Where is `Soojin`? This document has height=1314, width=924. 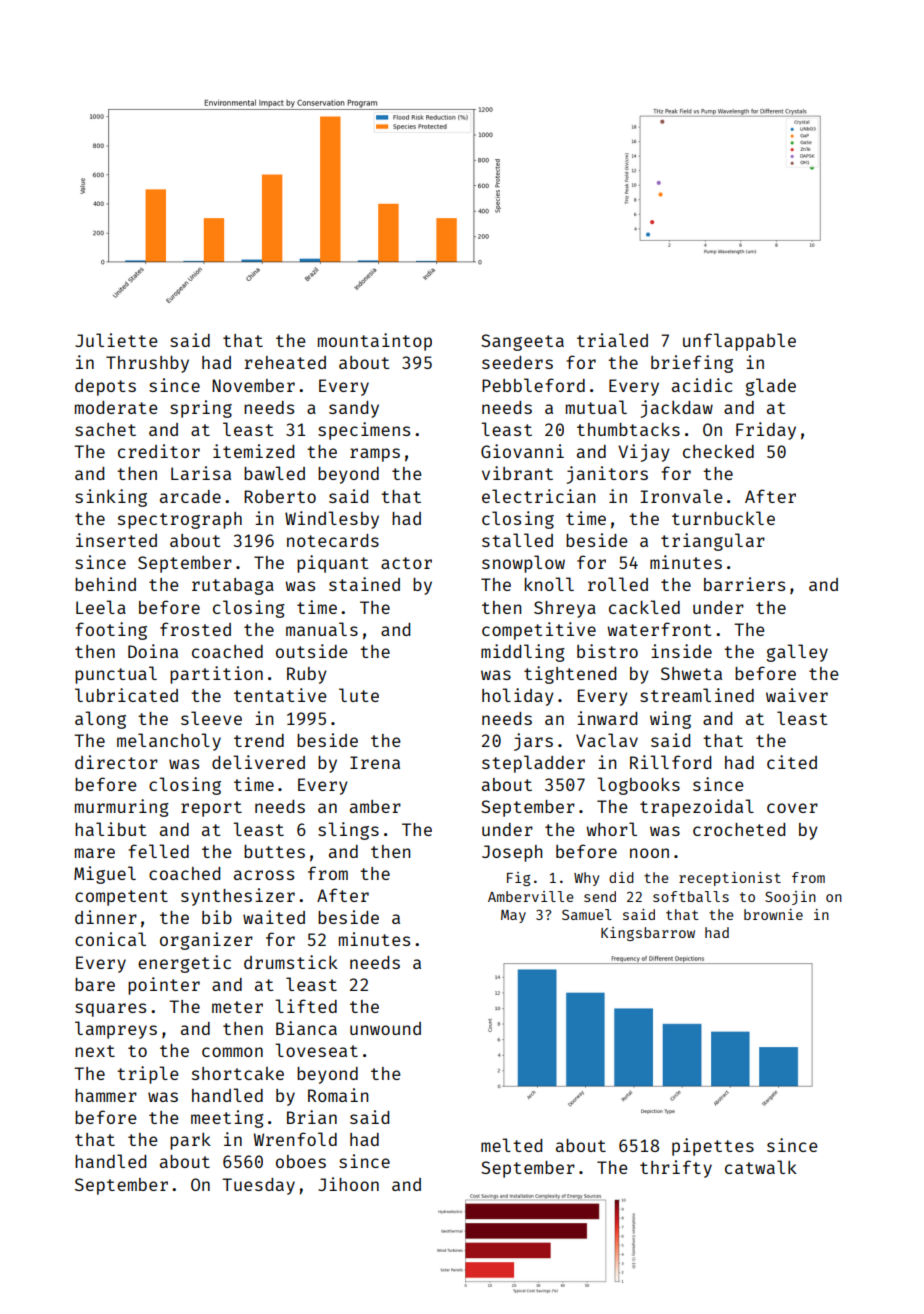 Soojin is located at coordinates (790, 898).
